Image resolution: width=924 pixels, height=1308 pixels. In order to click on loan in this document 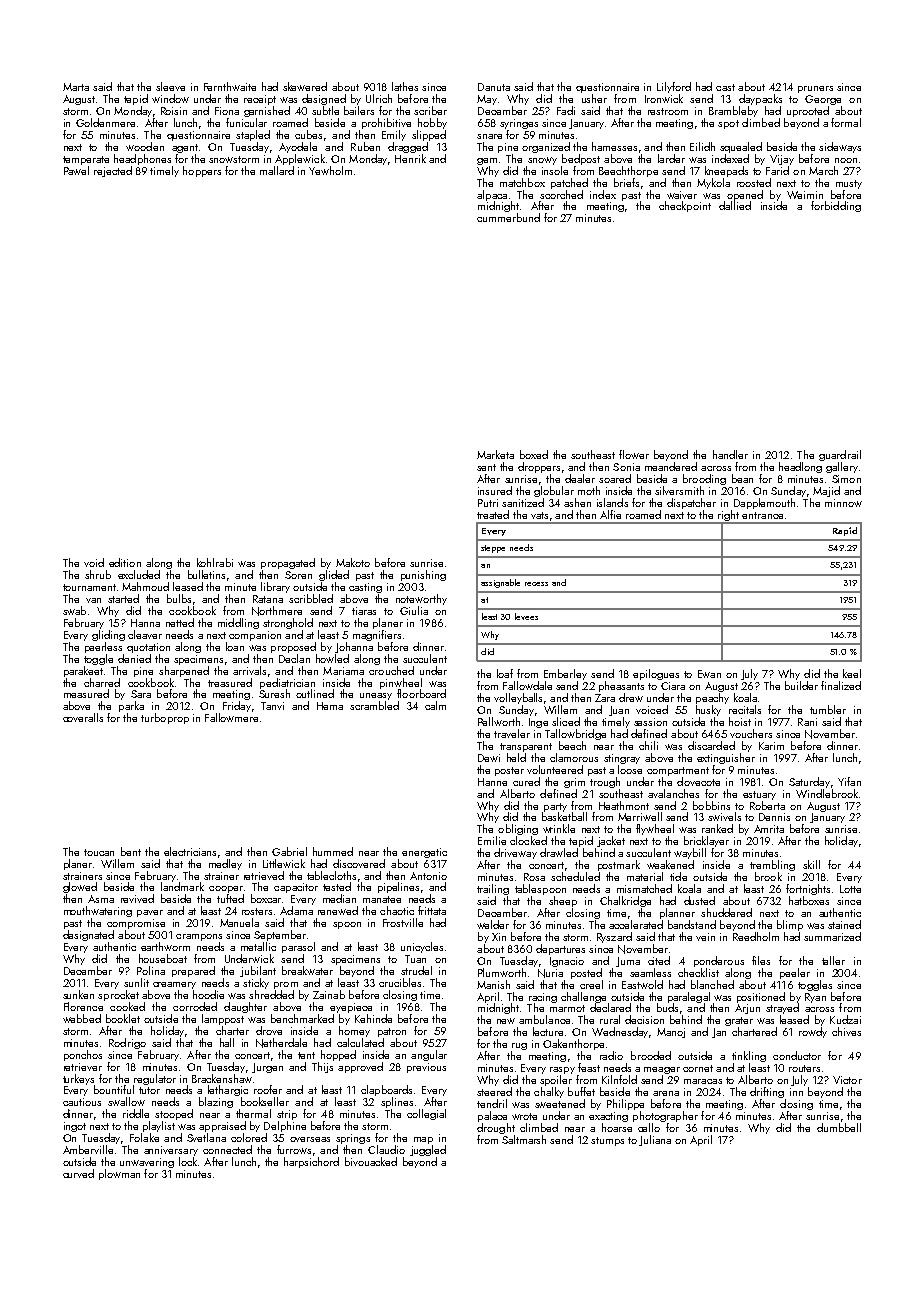, I will do `click(235, 646)`.
